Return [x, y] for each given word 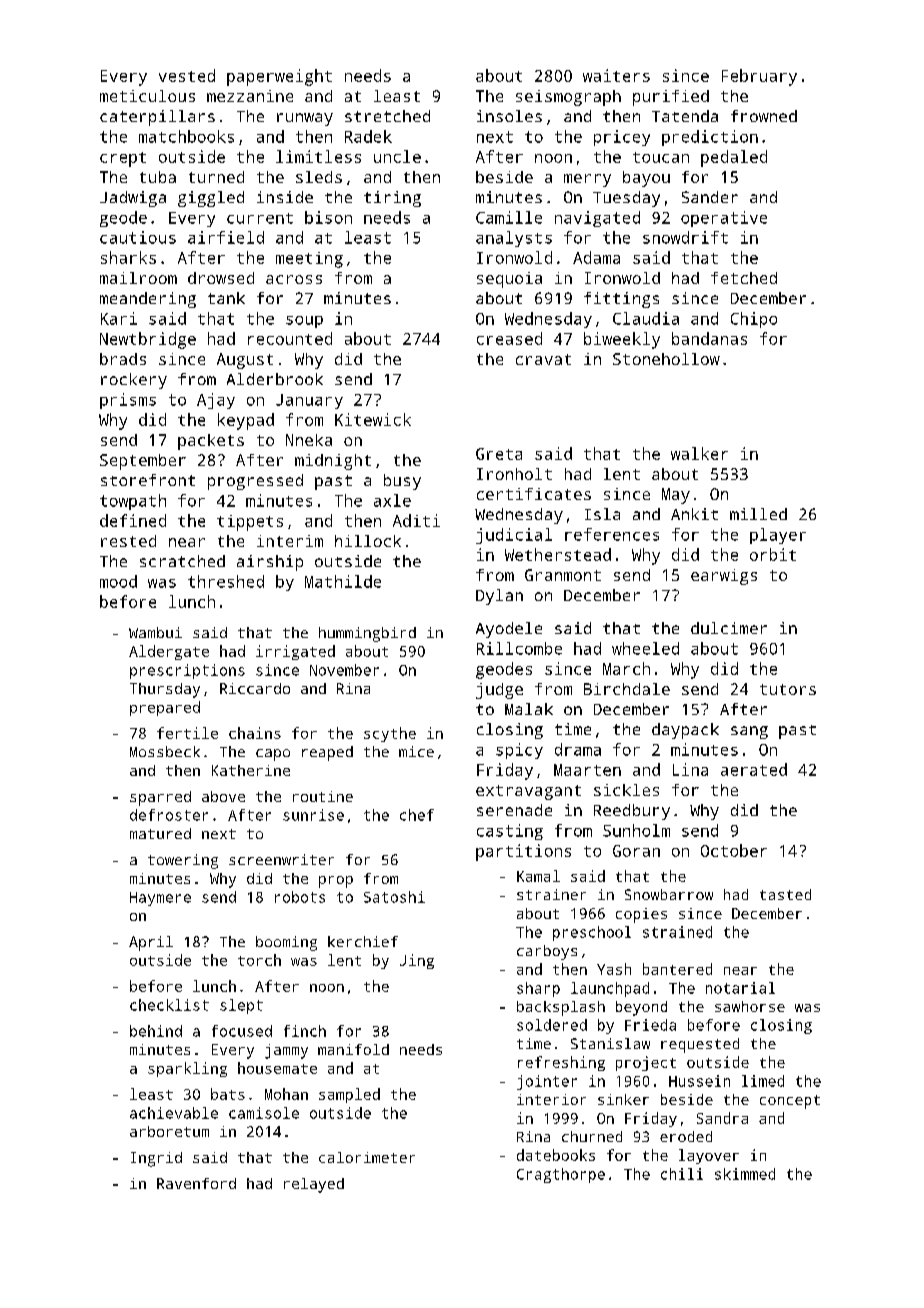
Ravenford [196, 1183]
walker [699, 453]
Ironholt [514, 474]
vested [187, 75]
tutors [788, 689]
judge [499, 691]
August [245, 361]
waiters [616, 75]
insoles [509, 116]
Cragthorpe [561, 1175]
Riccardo [255, 688]
